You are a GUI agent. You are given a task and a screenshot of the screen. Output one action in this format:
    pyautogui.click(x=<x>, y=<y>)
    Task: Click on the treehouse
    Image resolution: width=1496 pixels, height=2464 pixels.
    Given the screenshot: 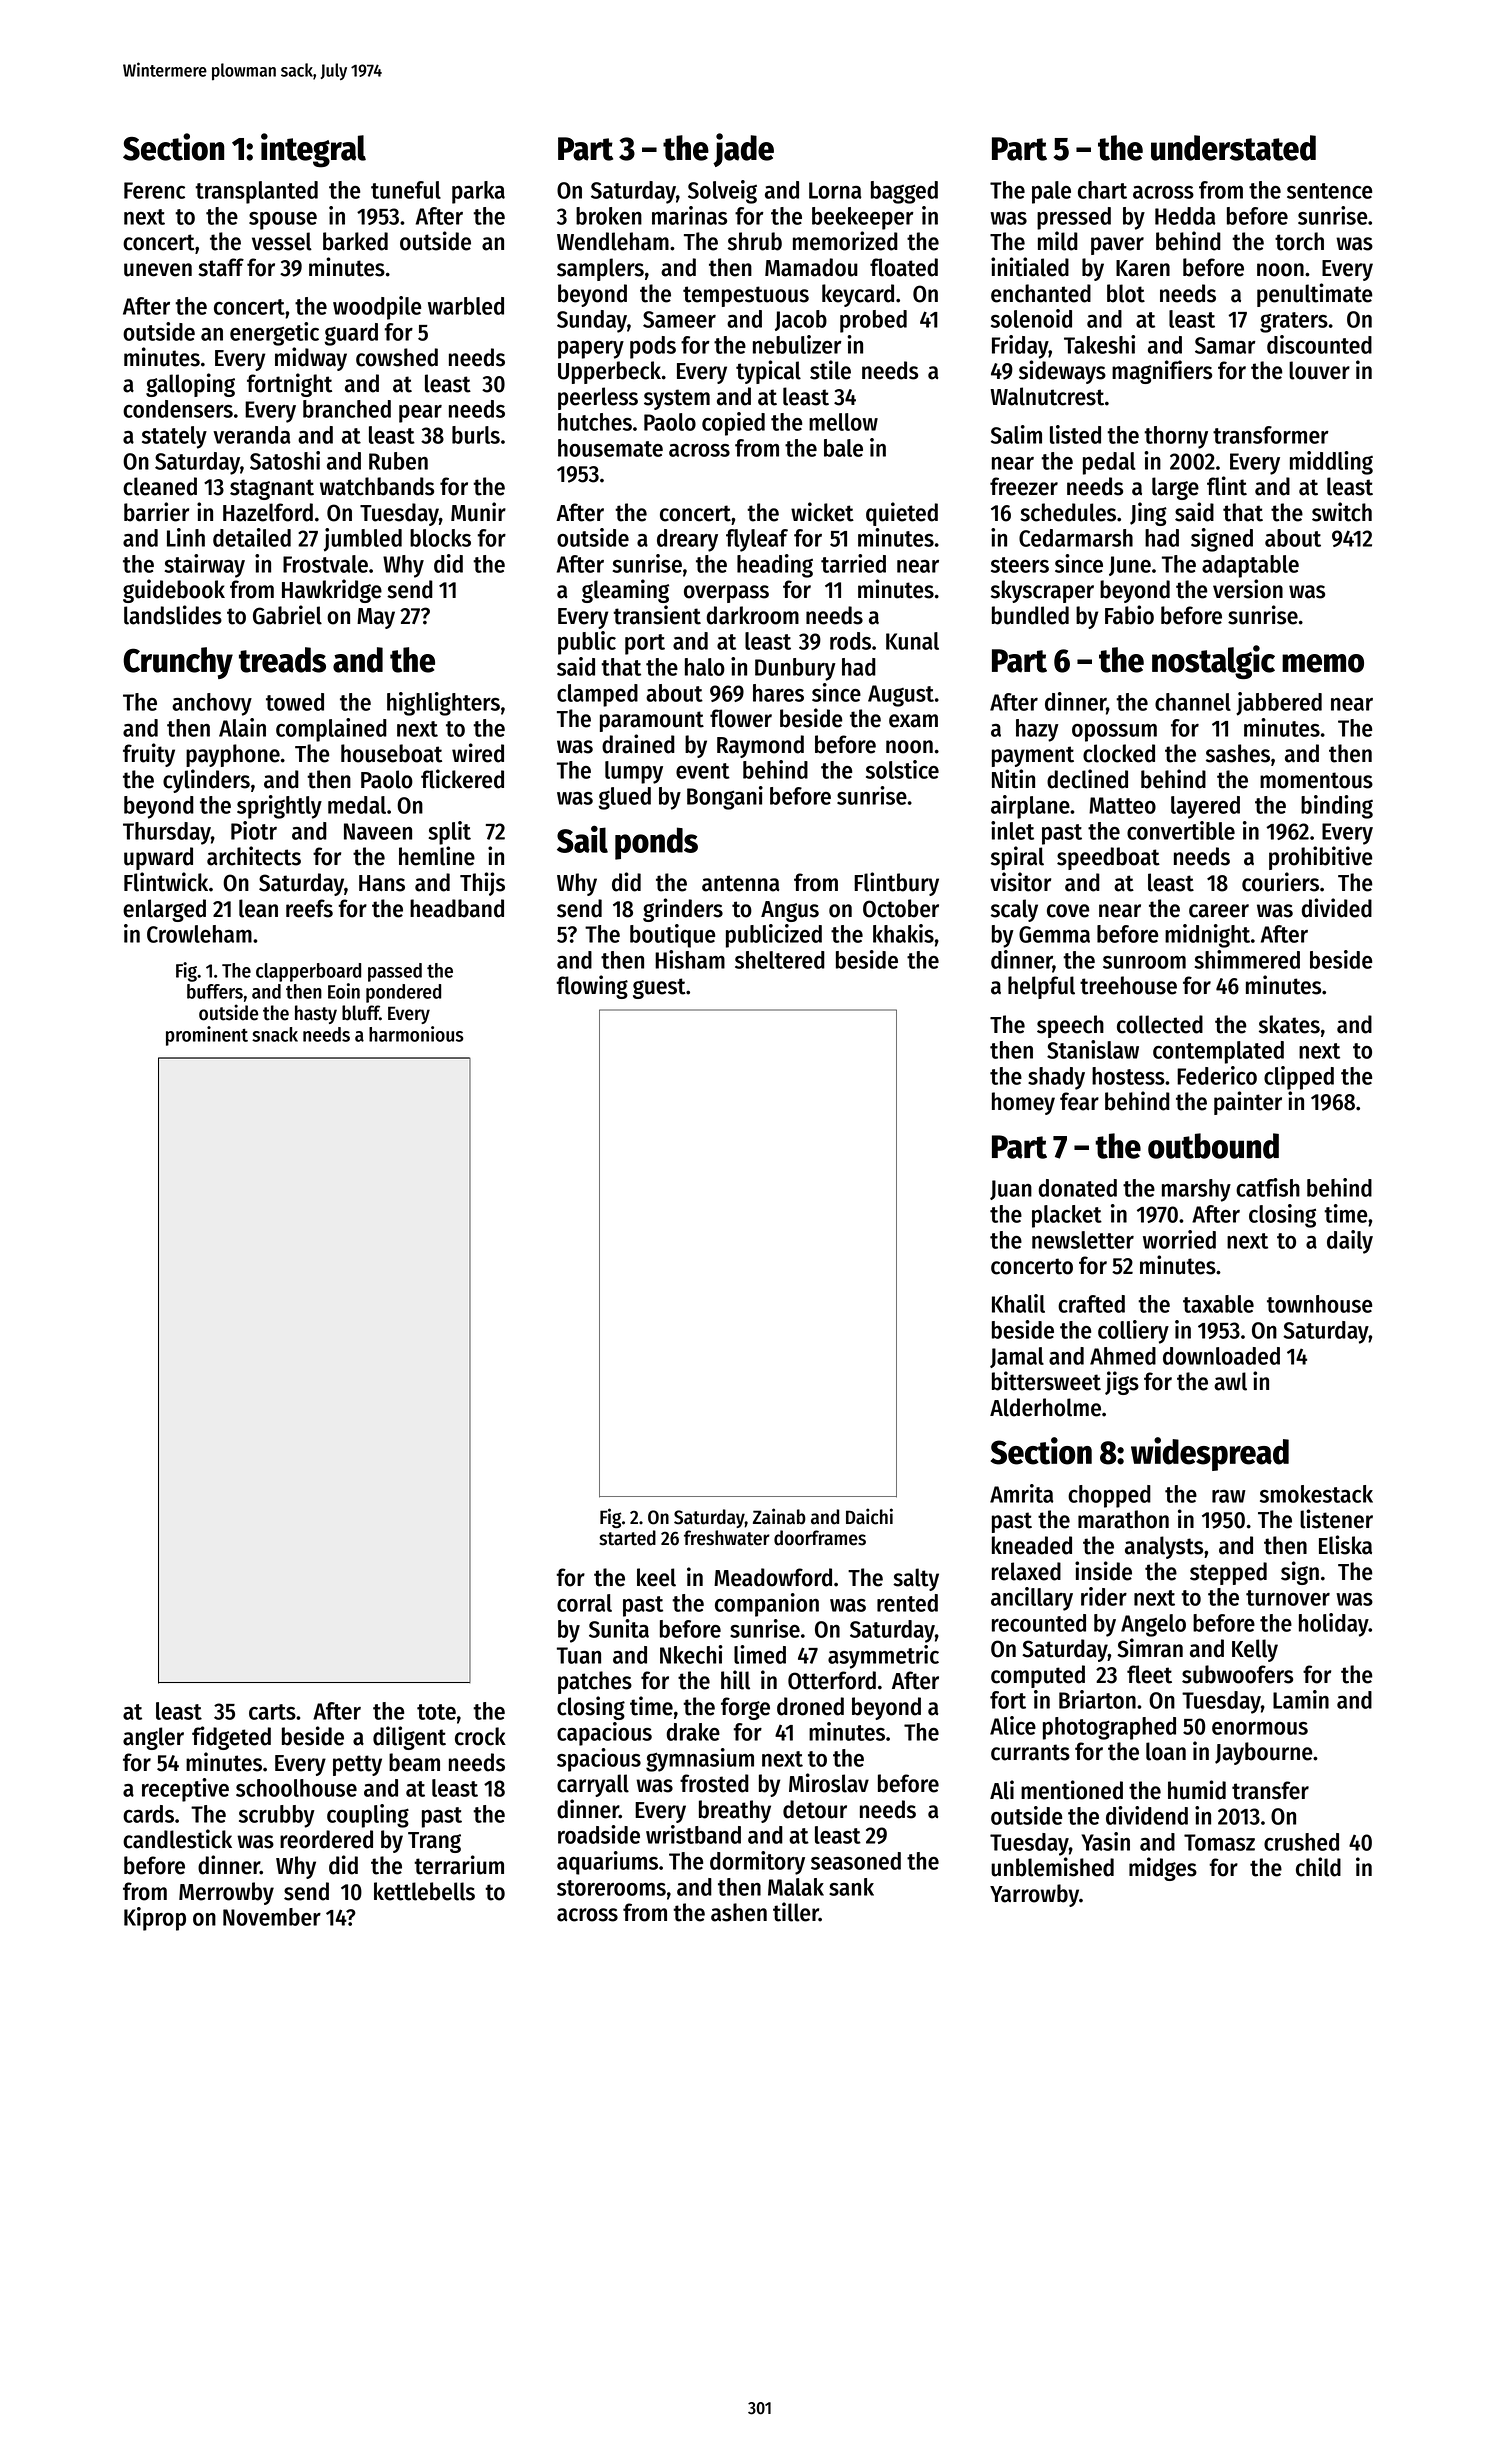 What is the action you would take?
    pyautogui.click(x=1128, y=985)
